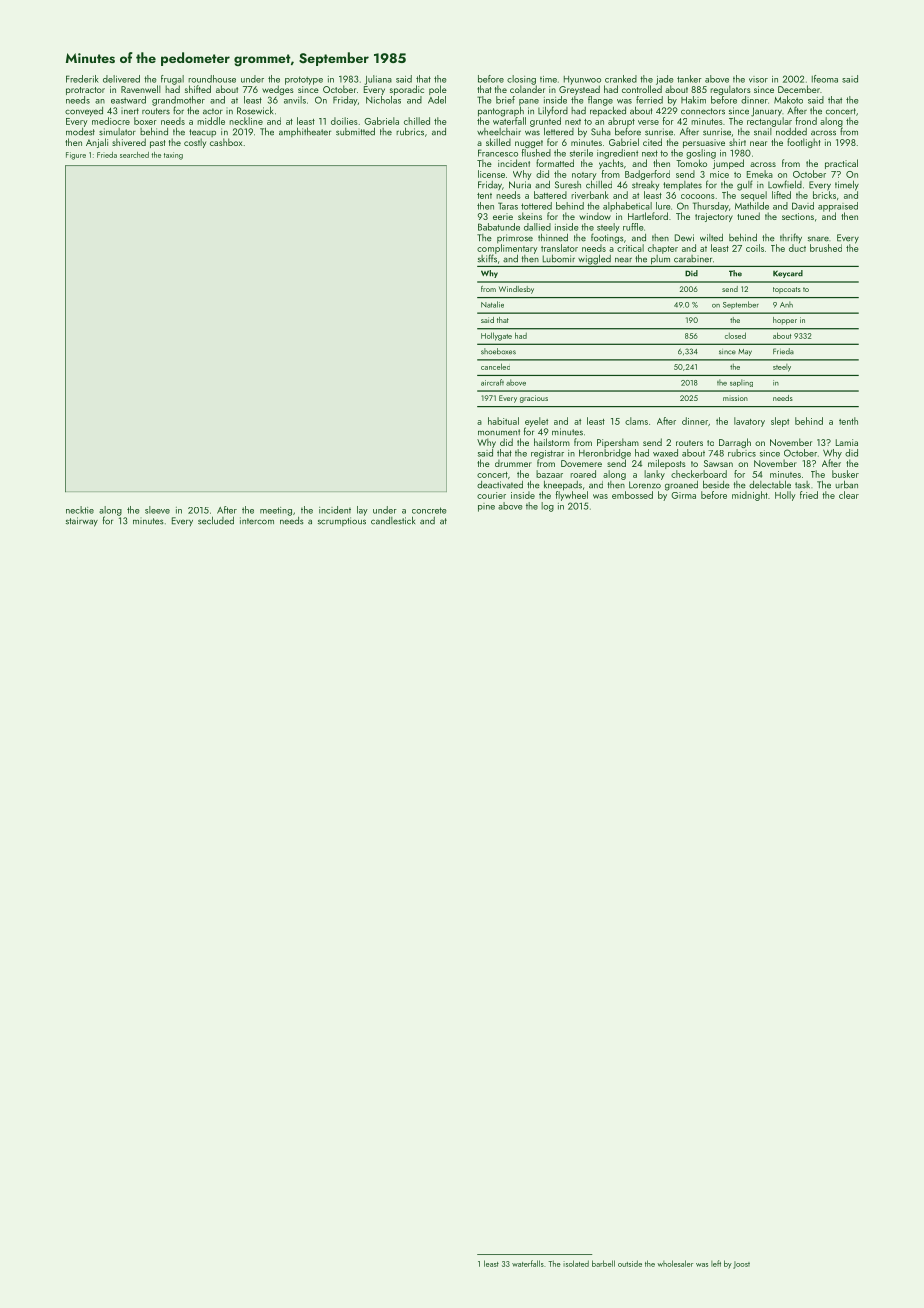 The image size is (924, 1308). I want to click on wholesaler, so click(675, 1263).
